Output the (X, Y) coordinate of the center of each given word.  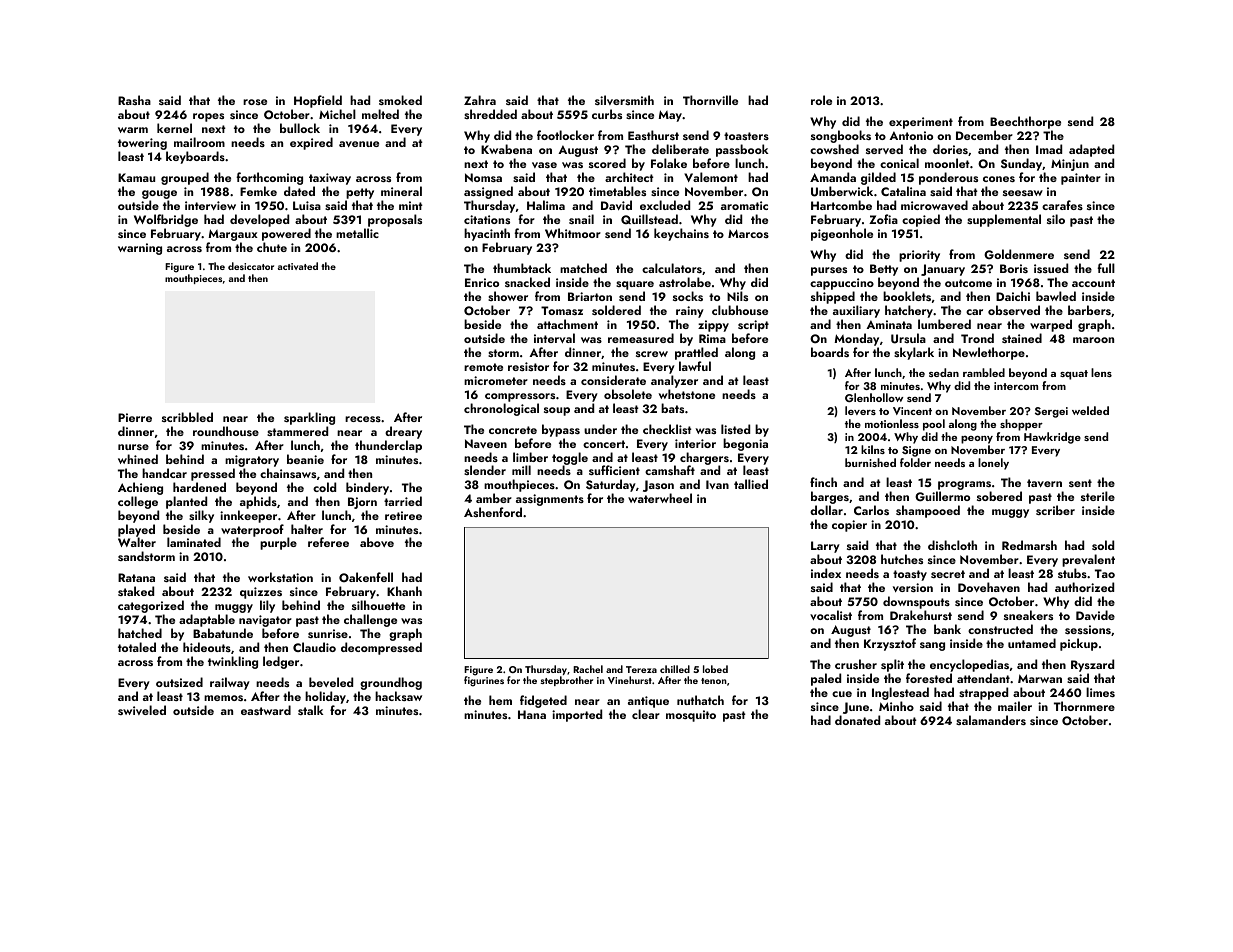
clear (646, 714)
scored (607, 163)
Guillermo (942, 496)
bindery (367, 488)
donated (857, 720)
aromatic (744, 205)
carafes (1062, 205)
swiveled (142, 710)
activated (298, 266)
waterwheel (660, 498)
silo (1056, 219)
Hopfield (318, 101)
